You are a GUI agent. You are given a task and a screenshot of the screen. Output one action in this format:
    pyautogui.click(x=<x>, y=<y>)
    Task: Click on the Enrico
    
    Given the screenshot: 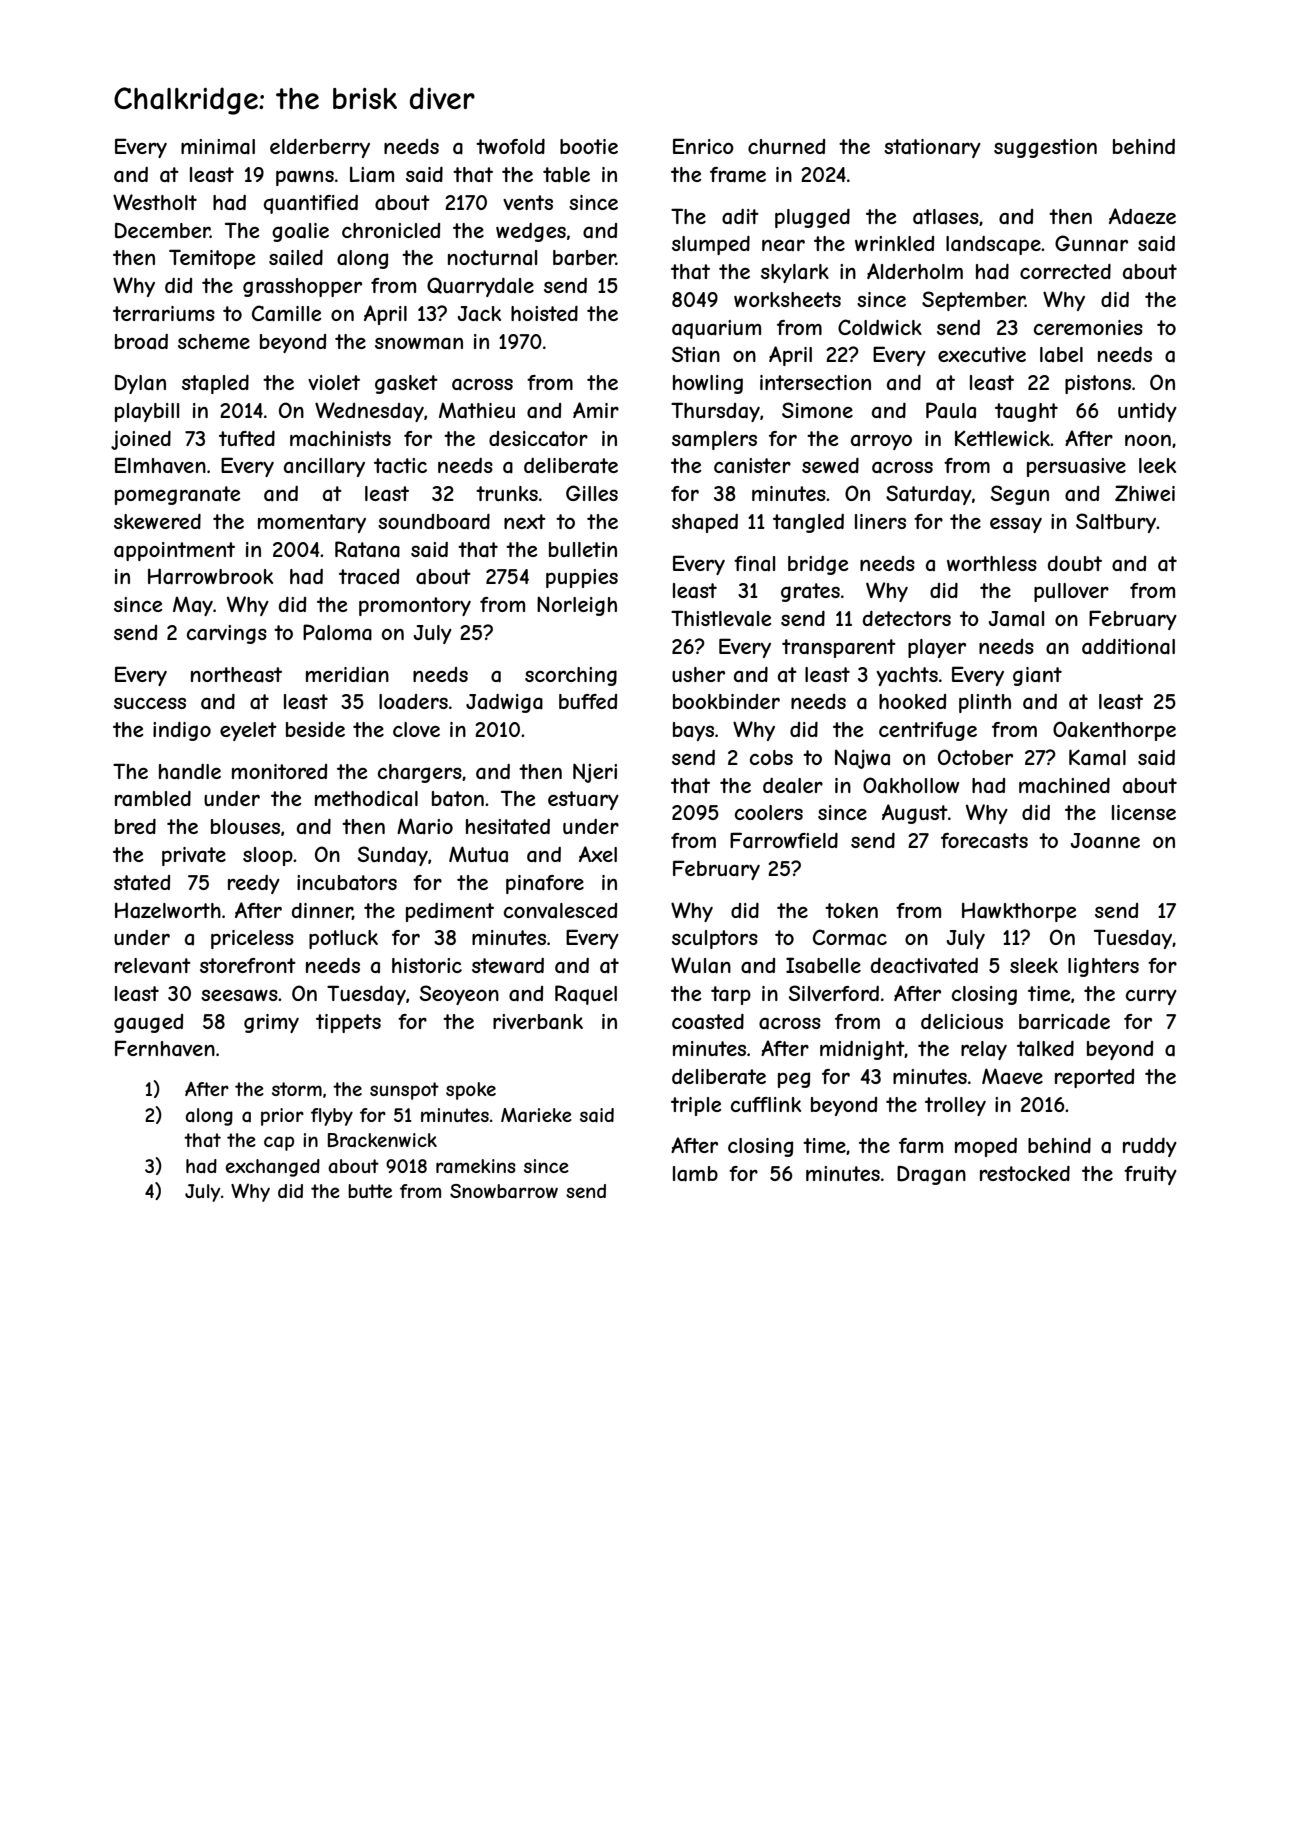 What is the action you would take?
    pyautogui.click(x=703, y=146)
